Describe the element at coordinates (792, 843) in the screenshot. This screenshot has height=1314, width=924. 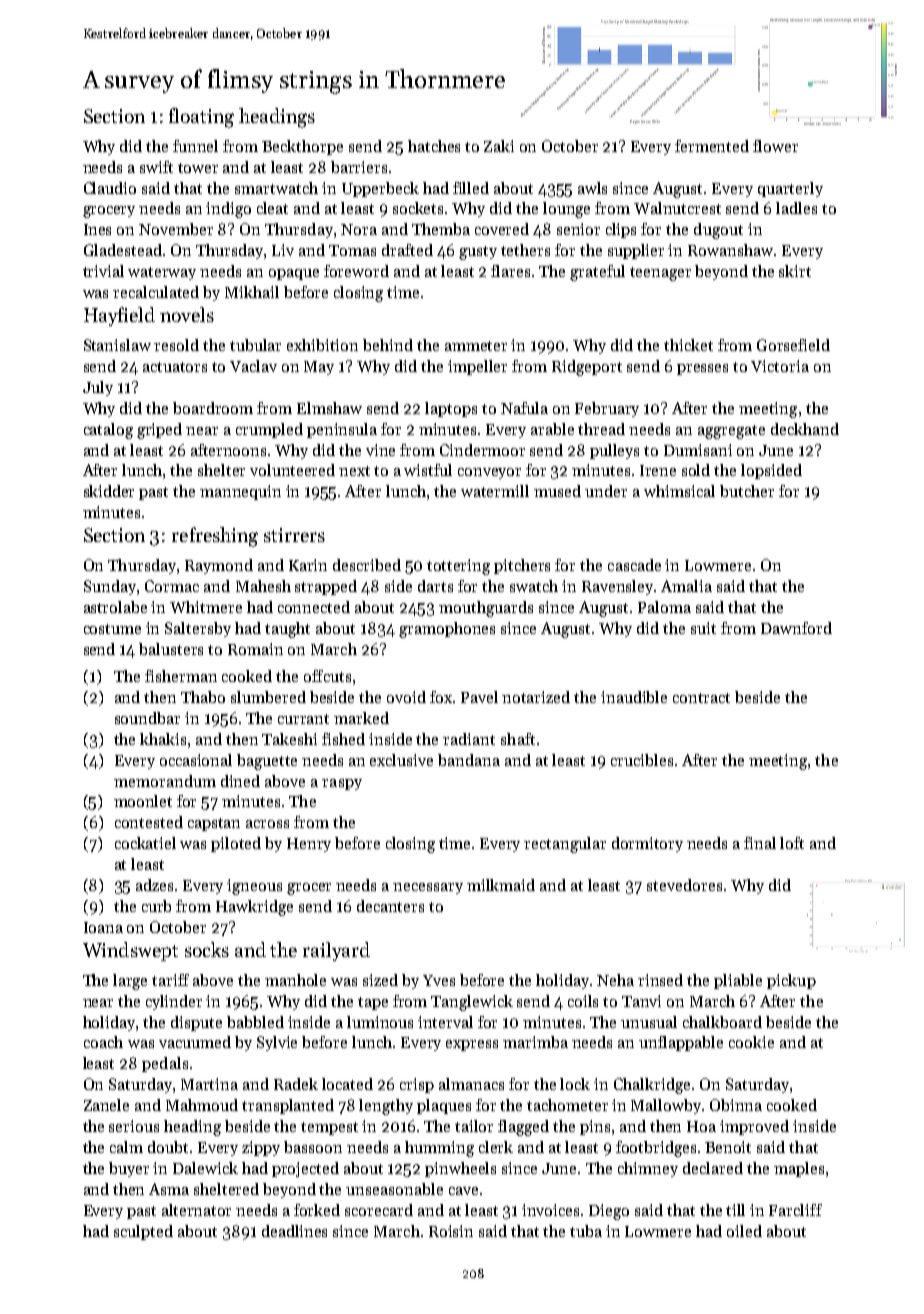
I see `loft` at that location.
